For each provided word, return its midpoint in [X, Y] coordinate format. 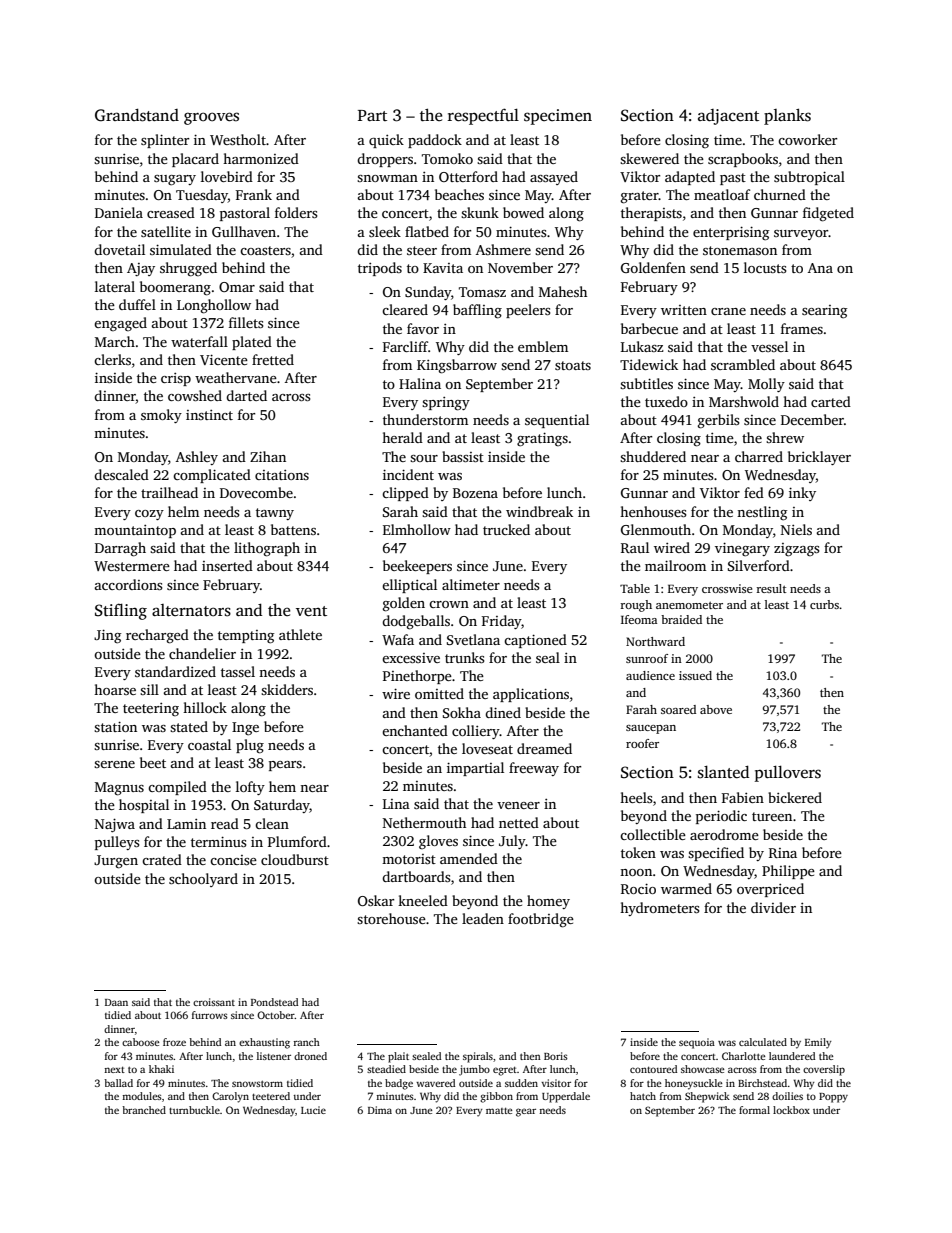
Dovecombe [256, 492]
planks [787, 116]
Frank [254, 194]
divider [773, 907]
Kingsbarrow [457, 366]
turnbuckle [194, 1110]
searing [824, 312]
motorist [409, 859]
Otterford [468, 176]
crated [162, 859]
